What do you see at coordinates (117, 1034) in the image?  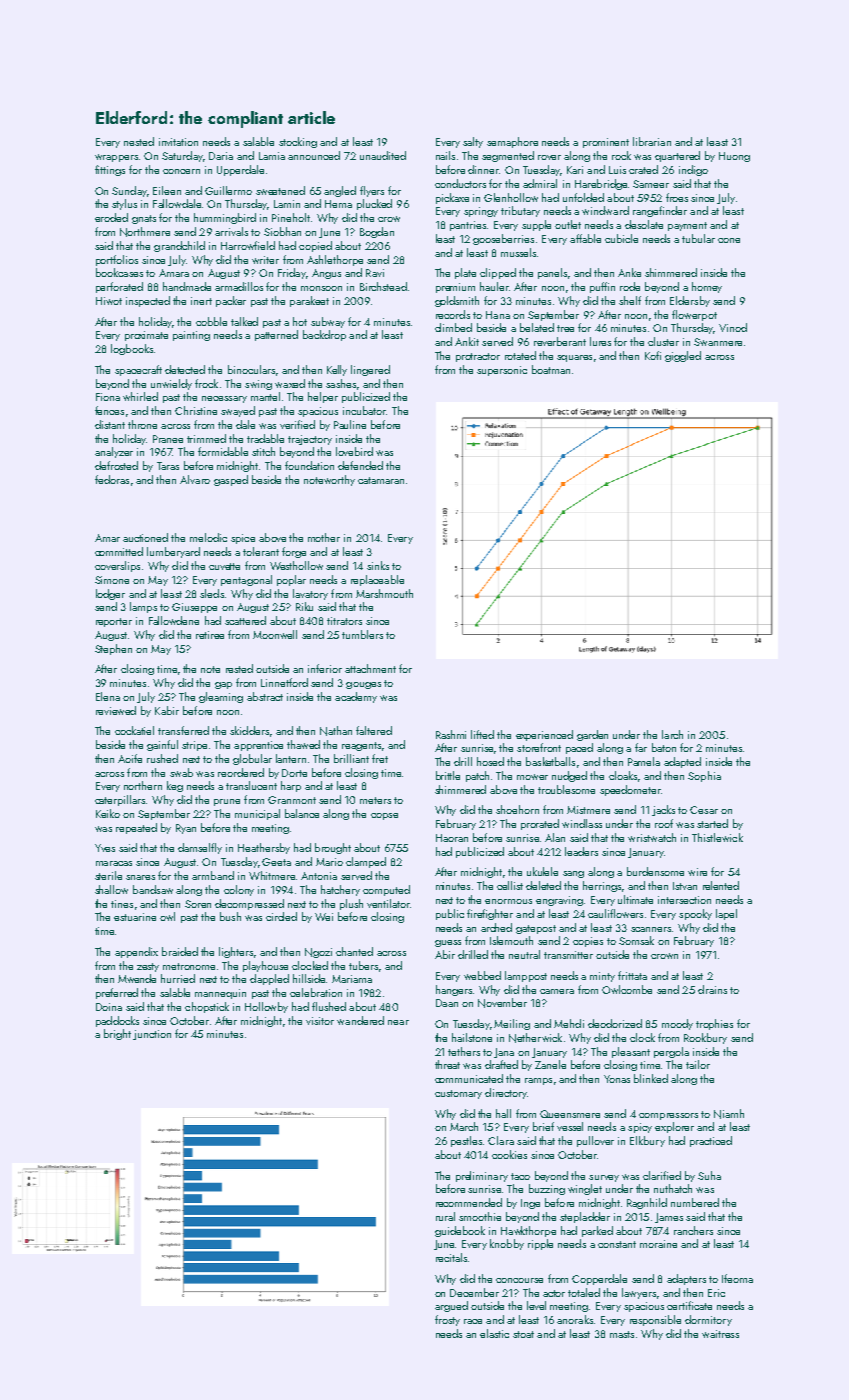 I see `bright` at bounding box center [117, 1034].
